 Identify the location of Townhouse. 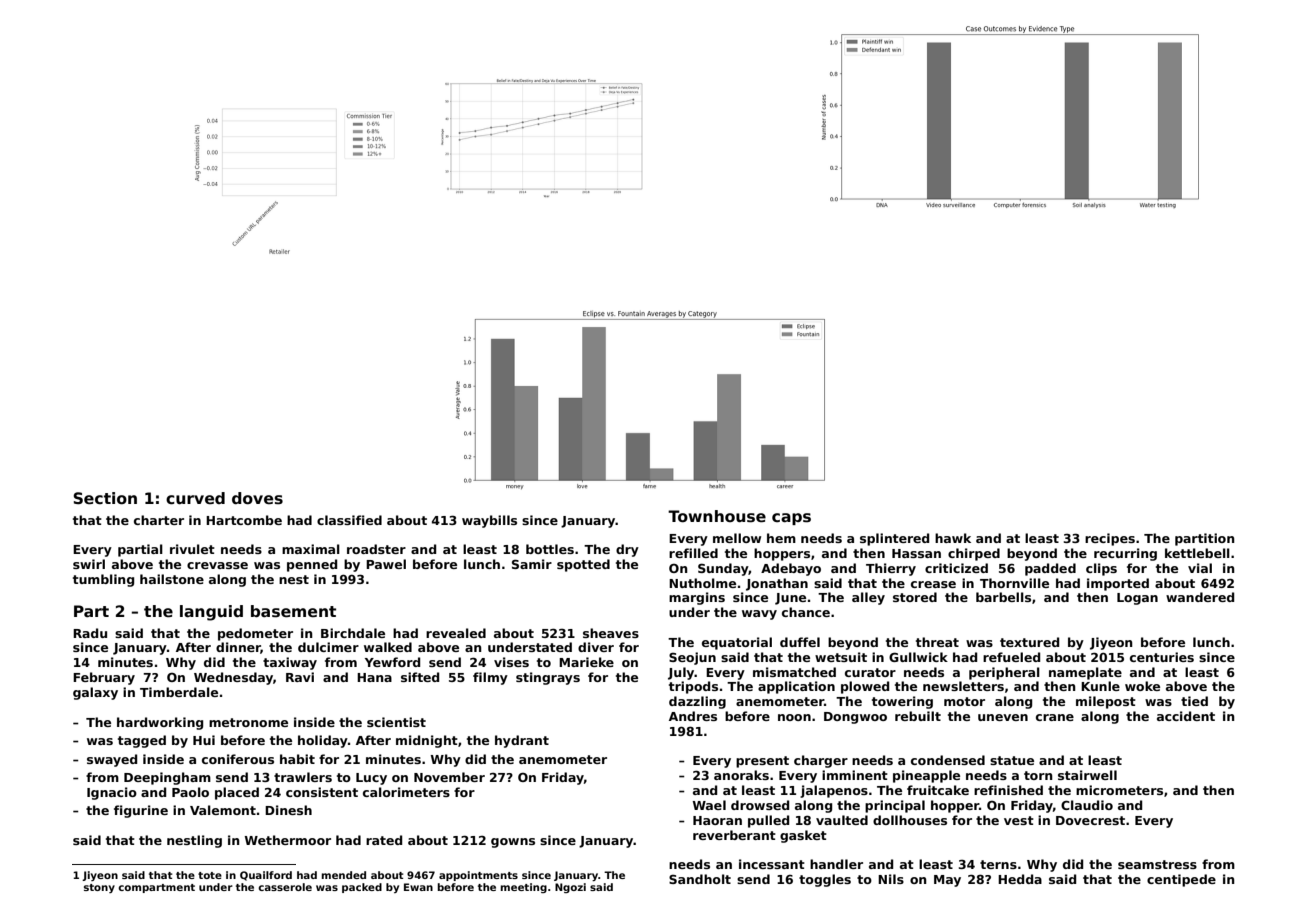
(717, 516).
